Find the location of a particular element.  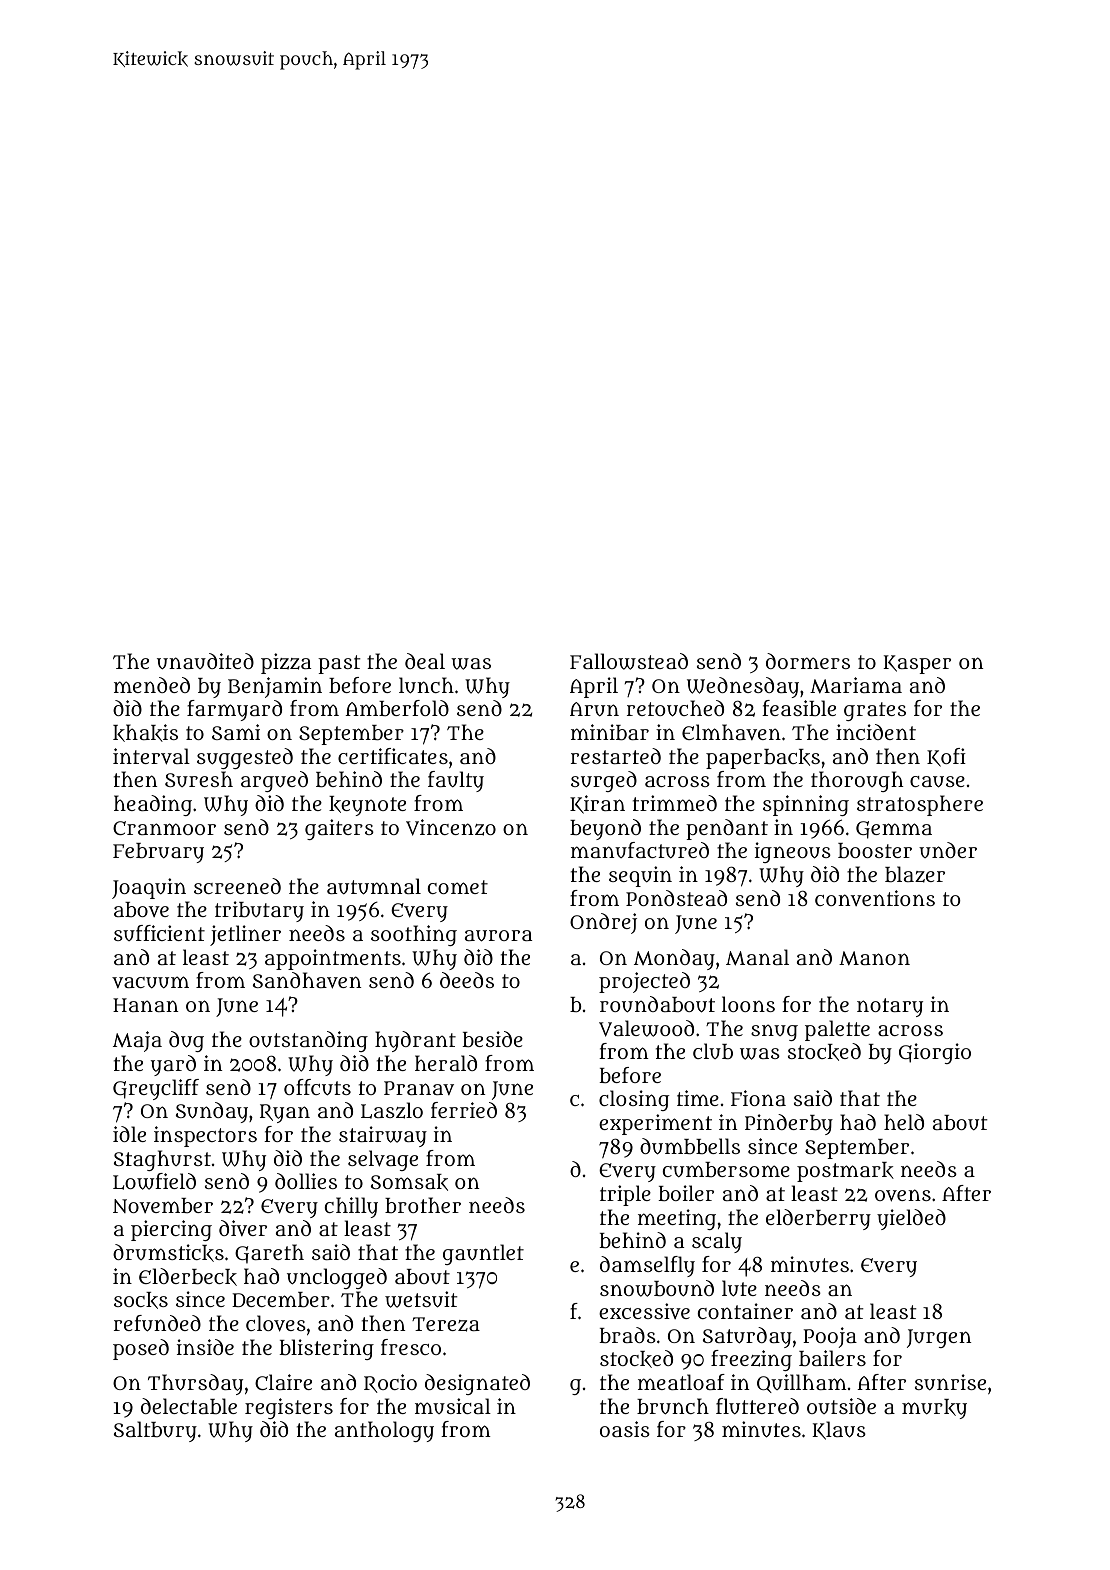

dormers is located at coordinates (808, 661).
